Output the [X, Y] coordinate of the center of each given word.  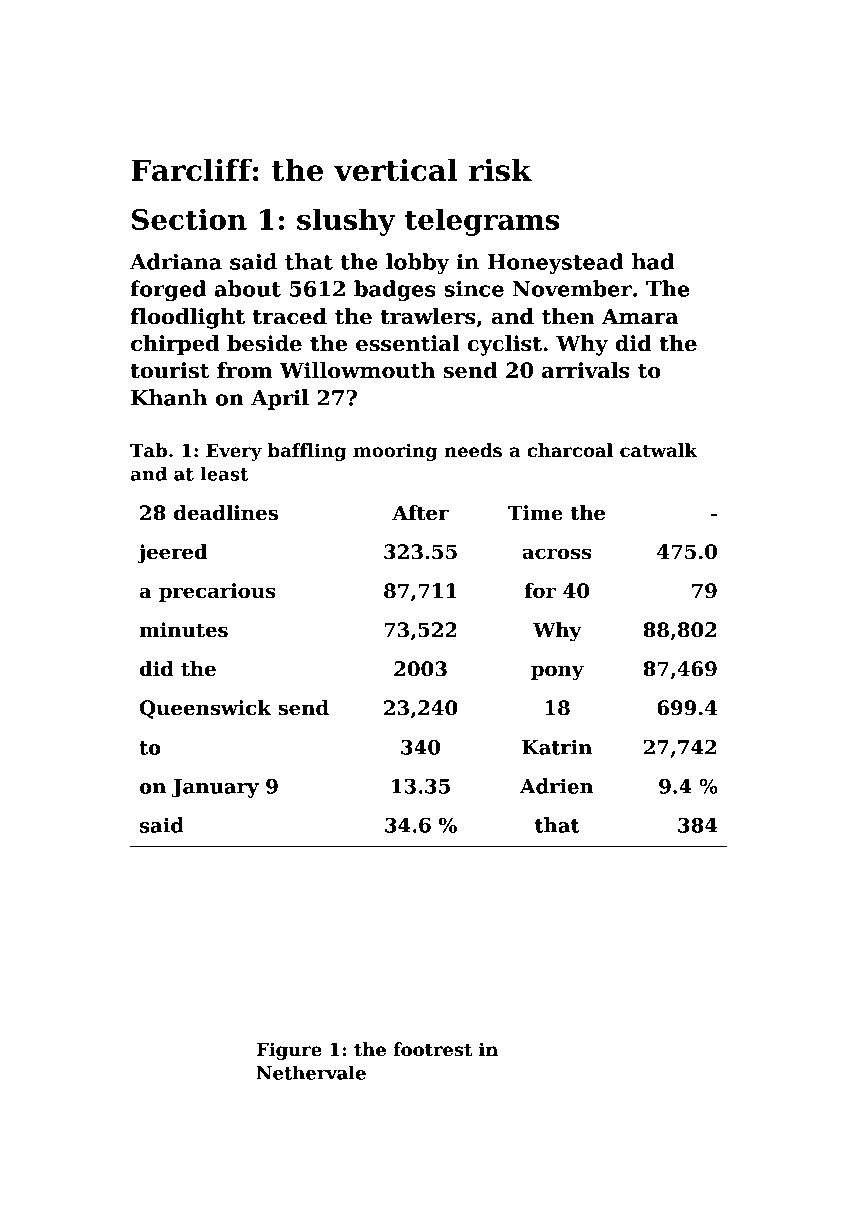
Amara [640, 316]
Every [234, 452]
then [568, 316]
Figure [289, 1051]
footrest [432, 1049]
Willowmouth [357, 370]
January [215, 788]
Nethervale [311, 1072]
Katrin [557, 747]
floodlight [188, 318]
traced [290, 316]
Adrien [557, 786]
